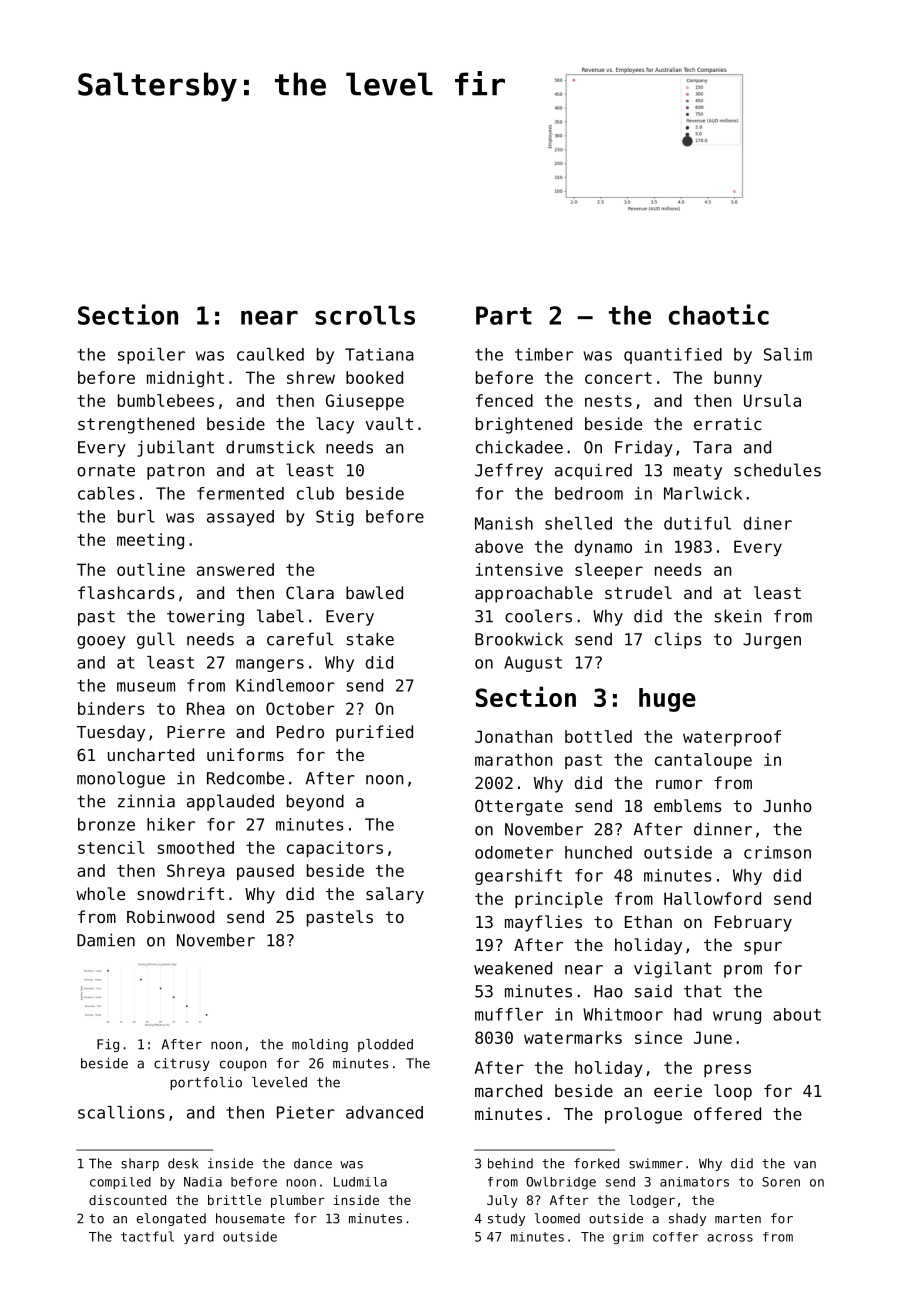 This screenshot has height=1316, width=908. I want to click on Tatiana, so click(379, 354).
